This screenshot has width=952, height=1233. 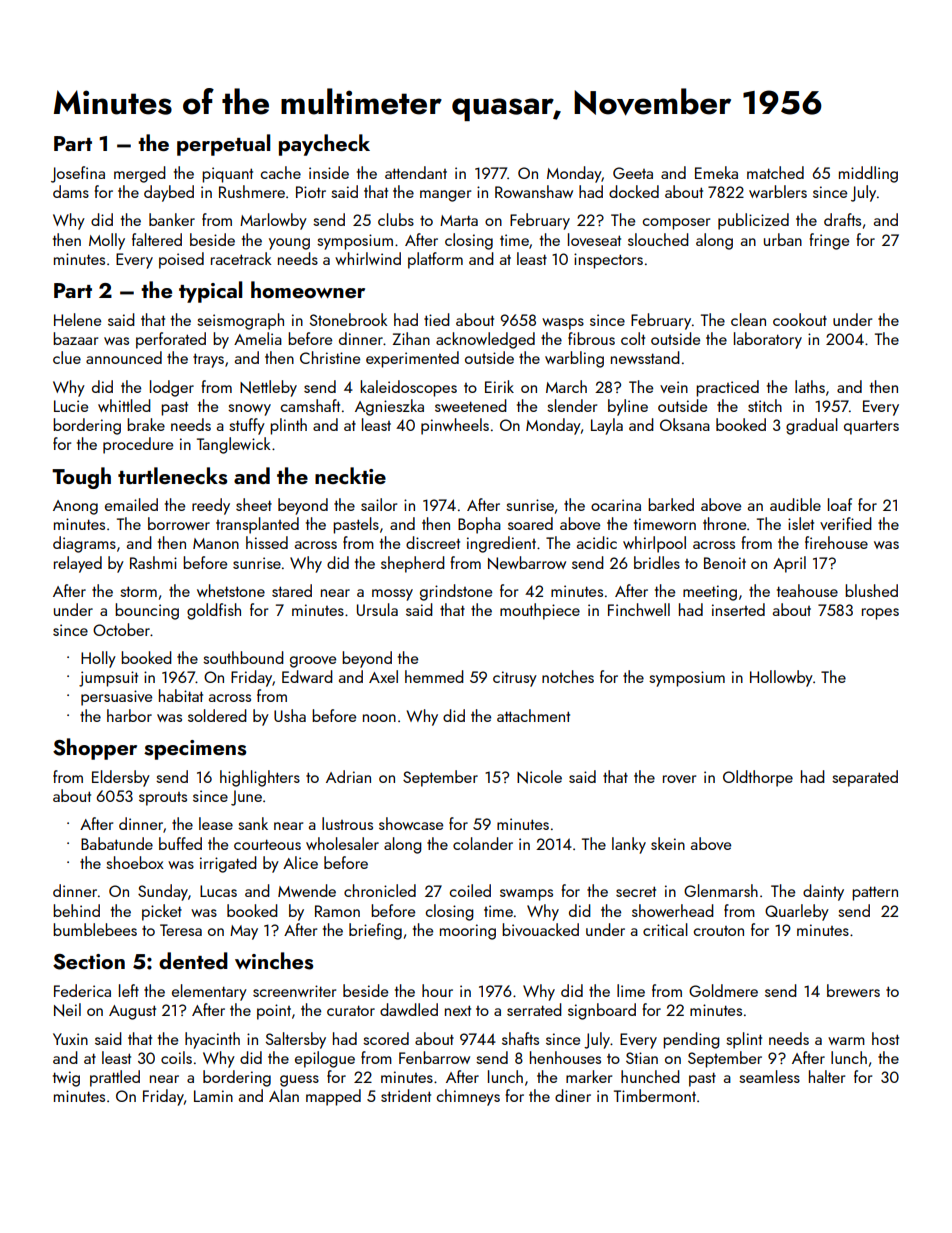 What do you see at coordinates (351, 1010) in the screenshot?
I see `curator` at bounding box center [351, 1010].
